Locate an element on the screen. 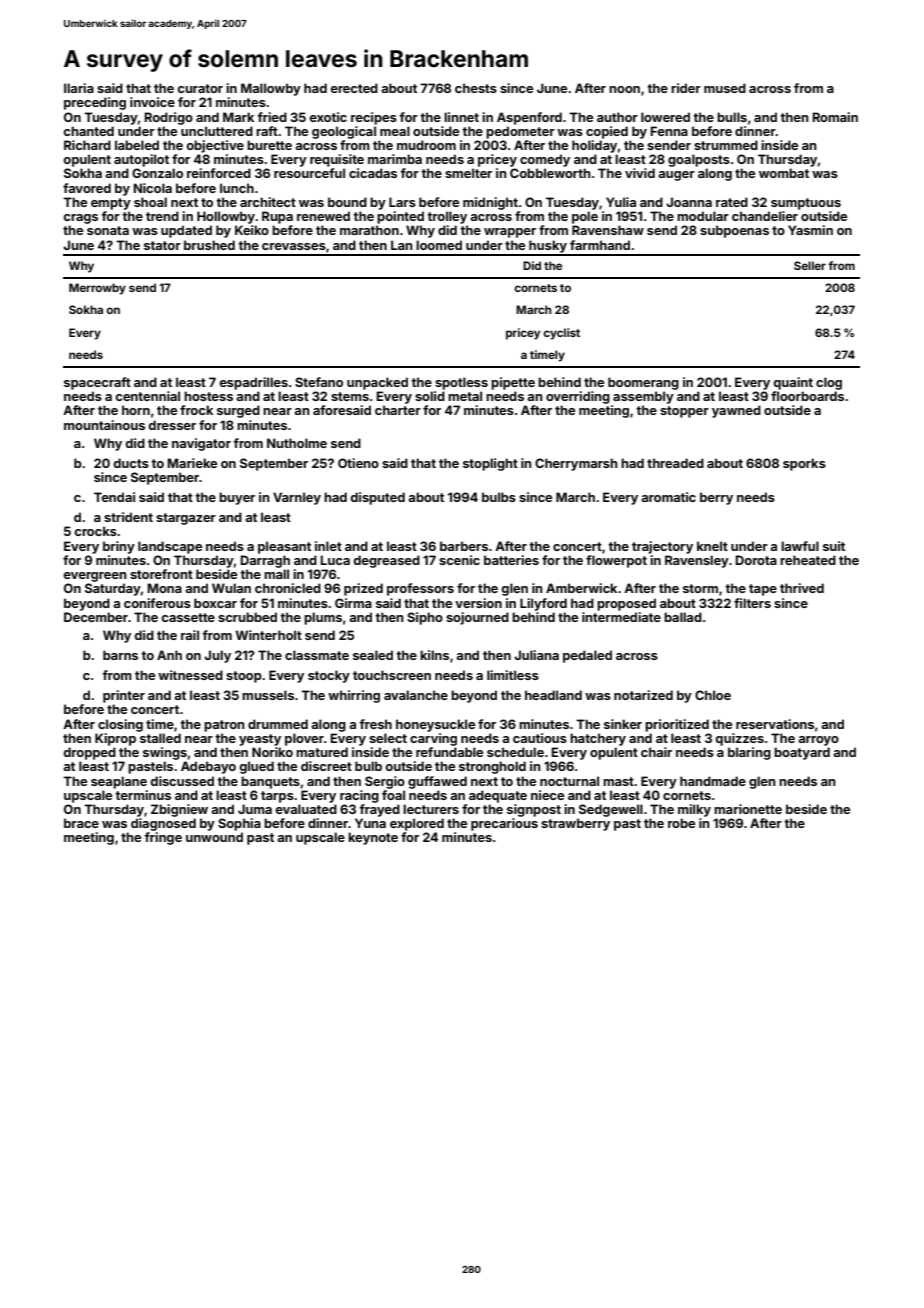 The width and height of the screenshot is (924, 1308). signpost is located at coordinates (534, 810).
